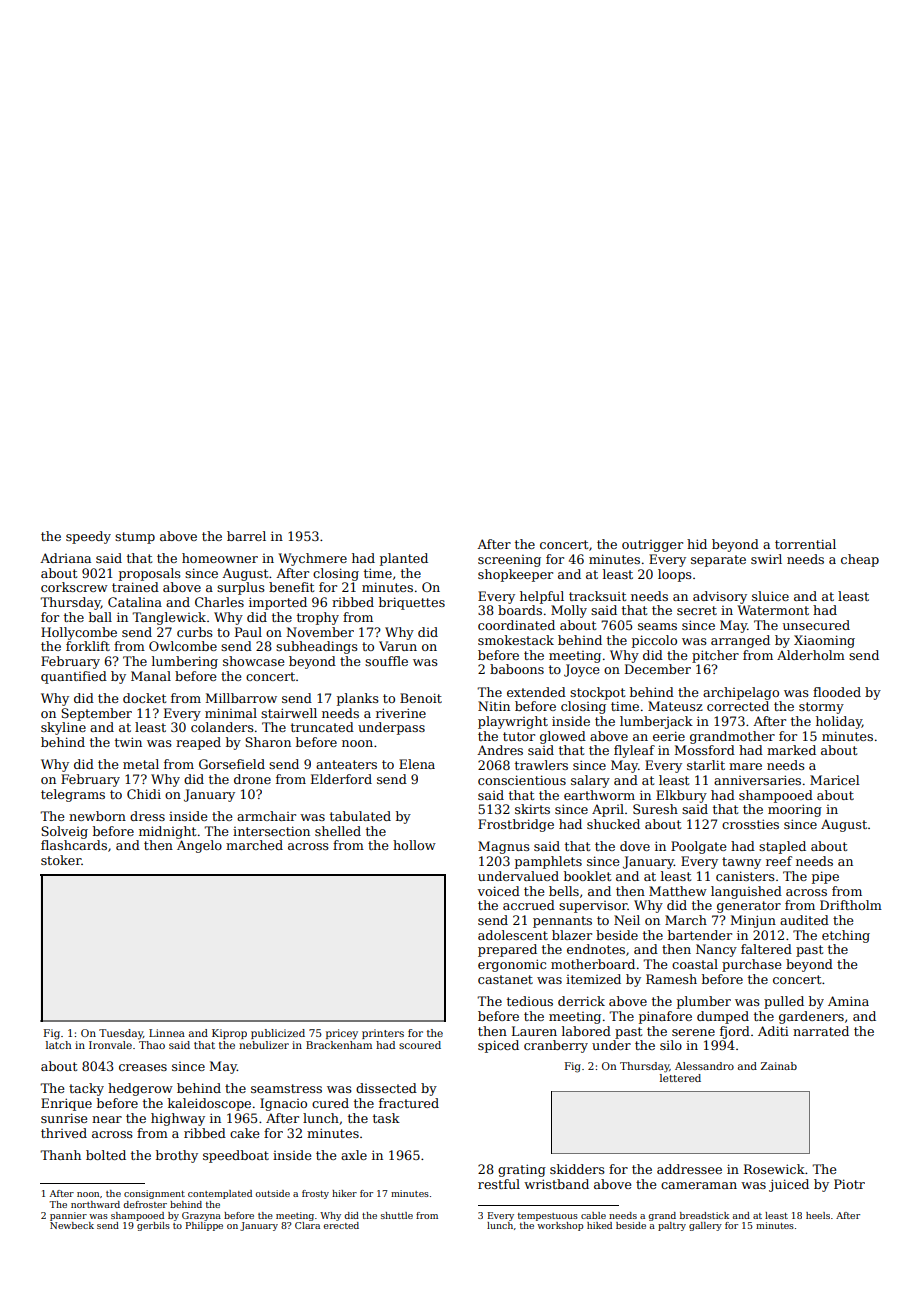 Image resolution: width=924 pixels, height=1308 pixels. What do you see at coordinates (229, 1034) in the page?
I see `Kiprop` at bounding box center [229, 1034].
